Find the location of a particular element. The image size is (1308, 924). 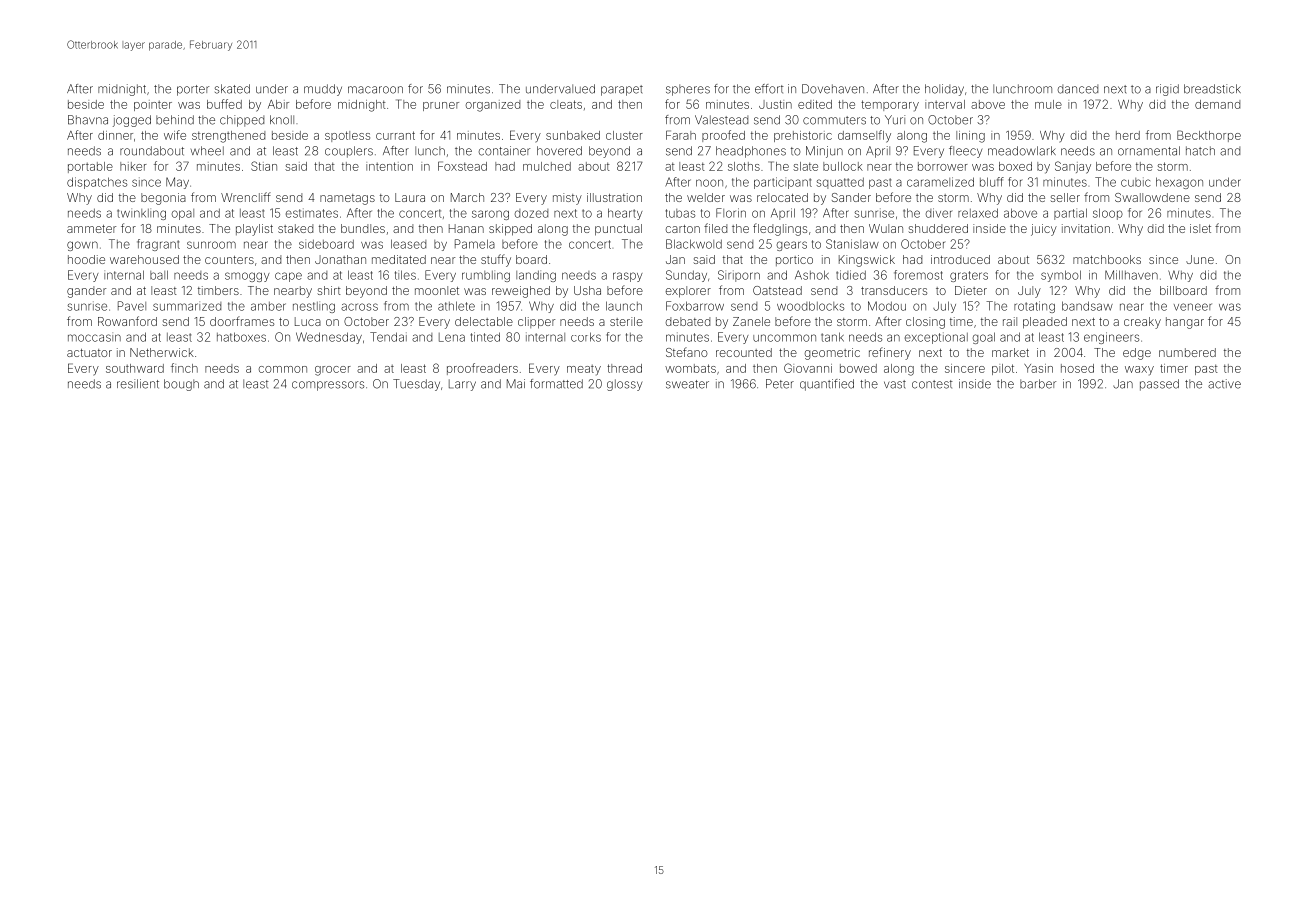

Blackwold is located at coordinates (694, 244).
